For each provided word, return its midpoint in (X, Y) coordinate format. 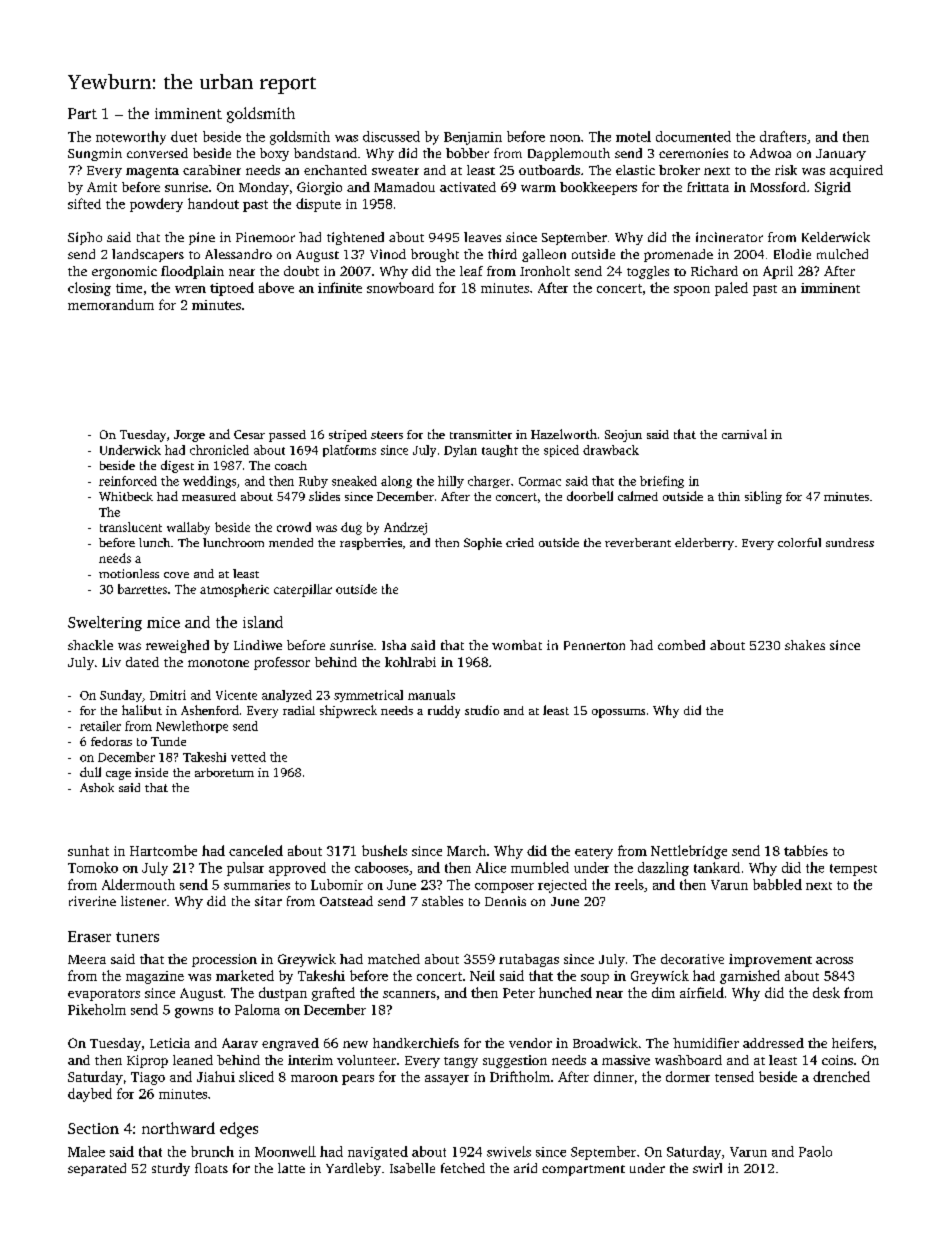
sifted (84, 203)
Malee (86, 1151)
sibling (763, 497)
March (466, 850)
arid (525, 1168)
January (841, 155)
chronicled (219, 450)
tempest (853, 870)
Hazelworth (564, 434)
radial (299, 710)
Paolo (815, 1151)
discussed (391, 136)
